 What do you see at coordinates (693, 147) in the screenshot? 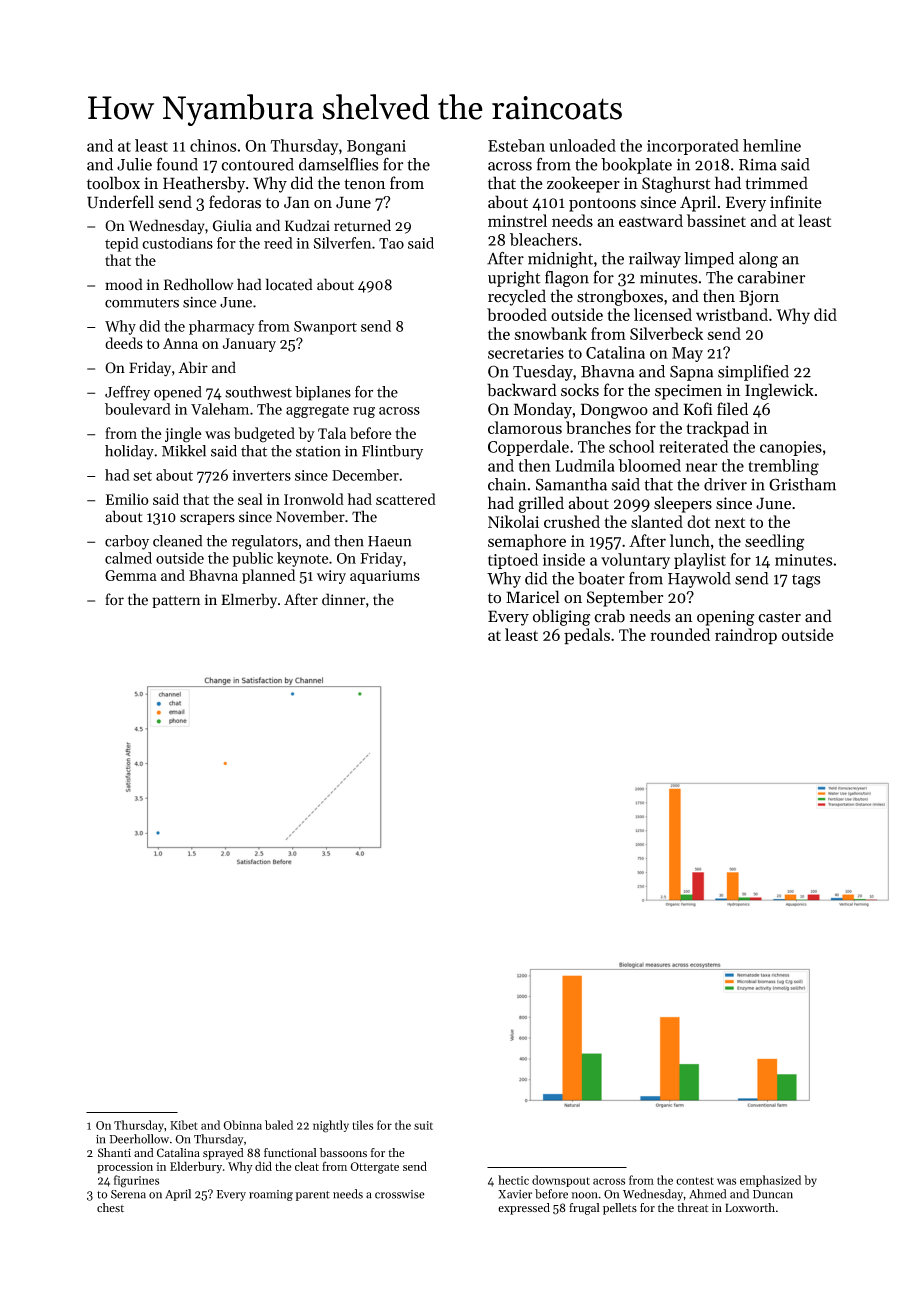
I see `incorporated` at bounding box center [693, 147].
